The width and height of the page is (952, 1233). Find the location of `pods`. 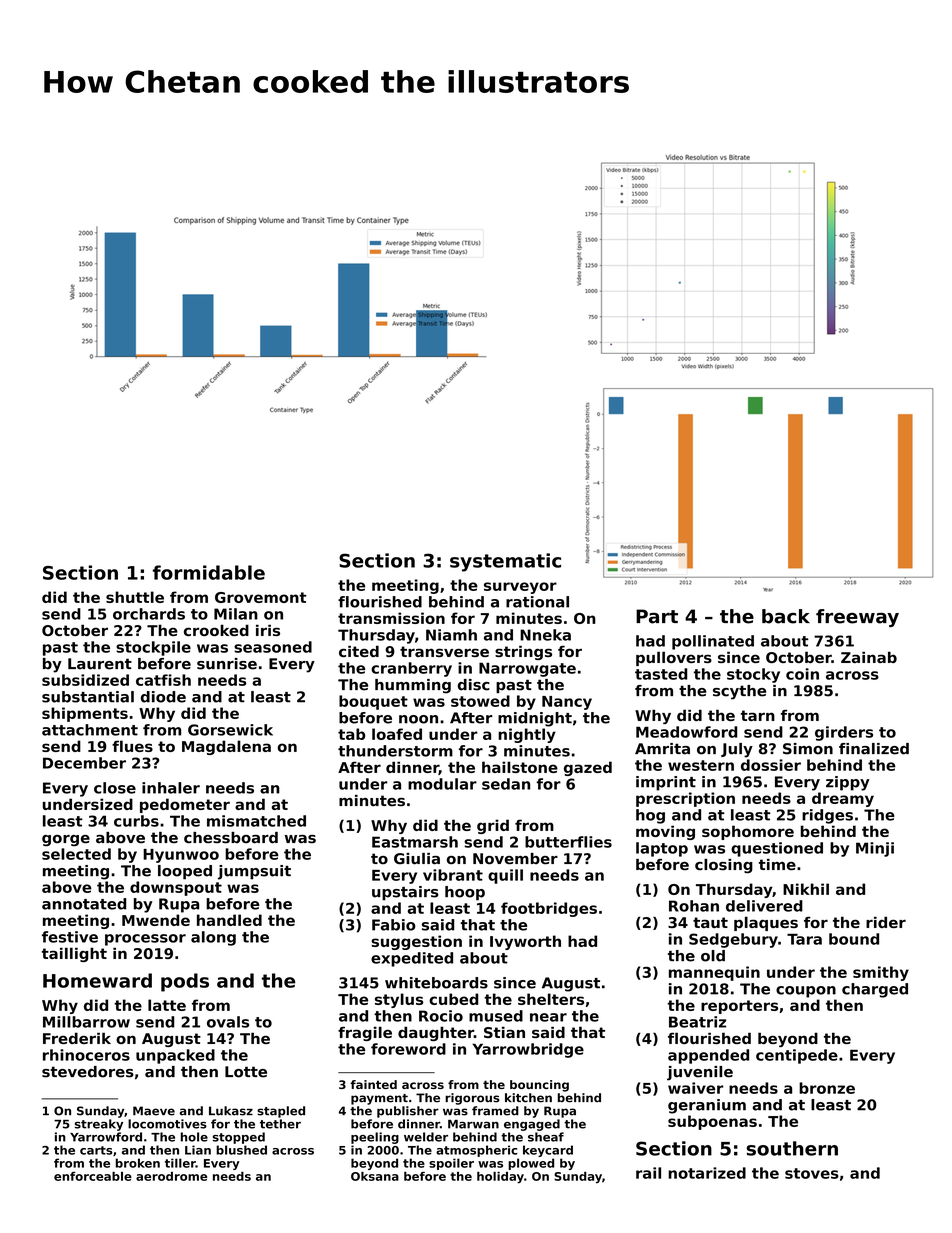

pods is located at coordinates (185, 982).
